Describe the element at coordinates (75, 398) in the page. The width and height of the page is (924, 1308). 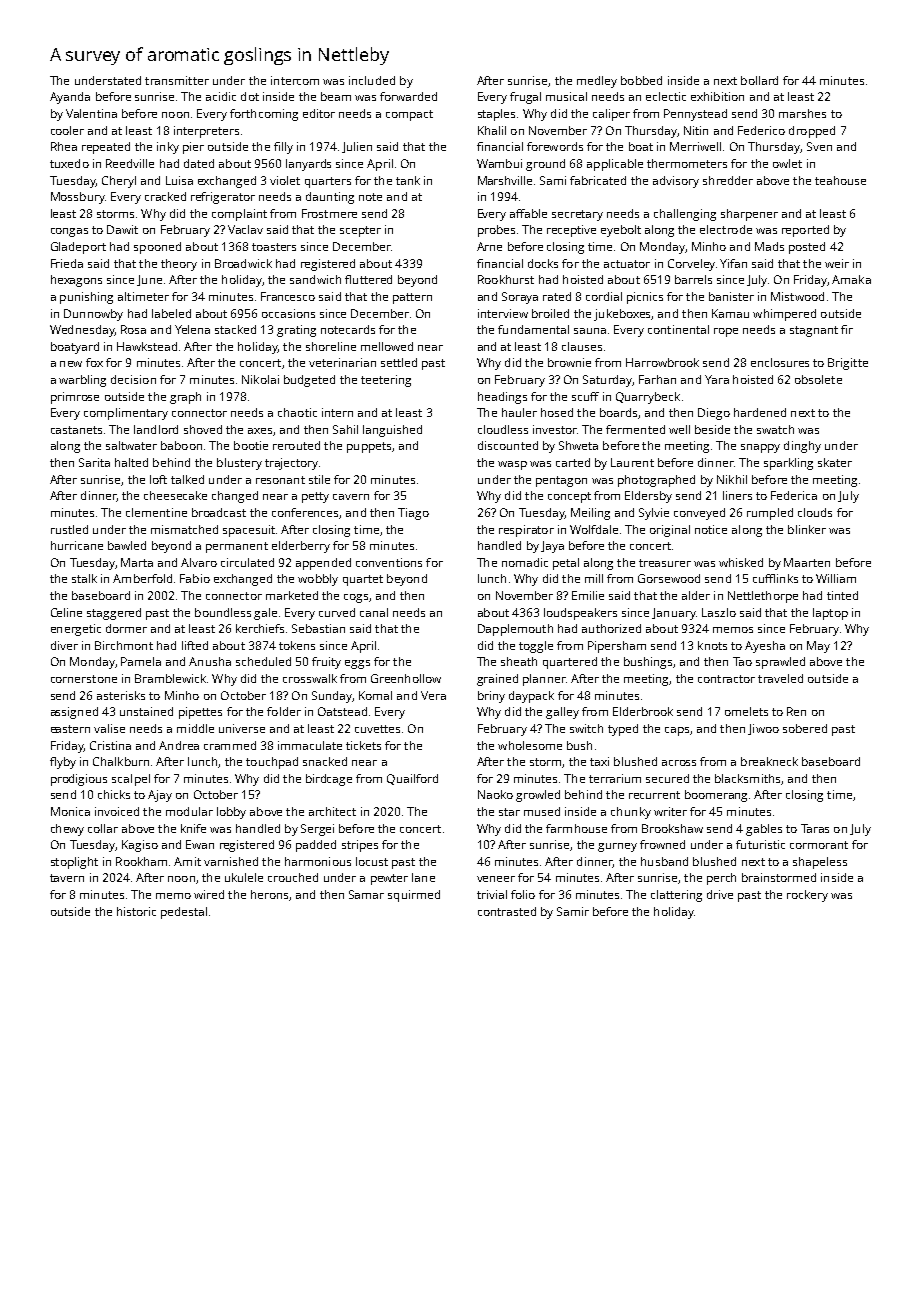
I see `primrose` at that location.
